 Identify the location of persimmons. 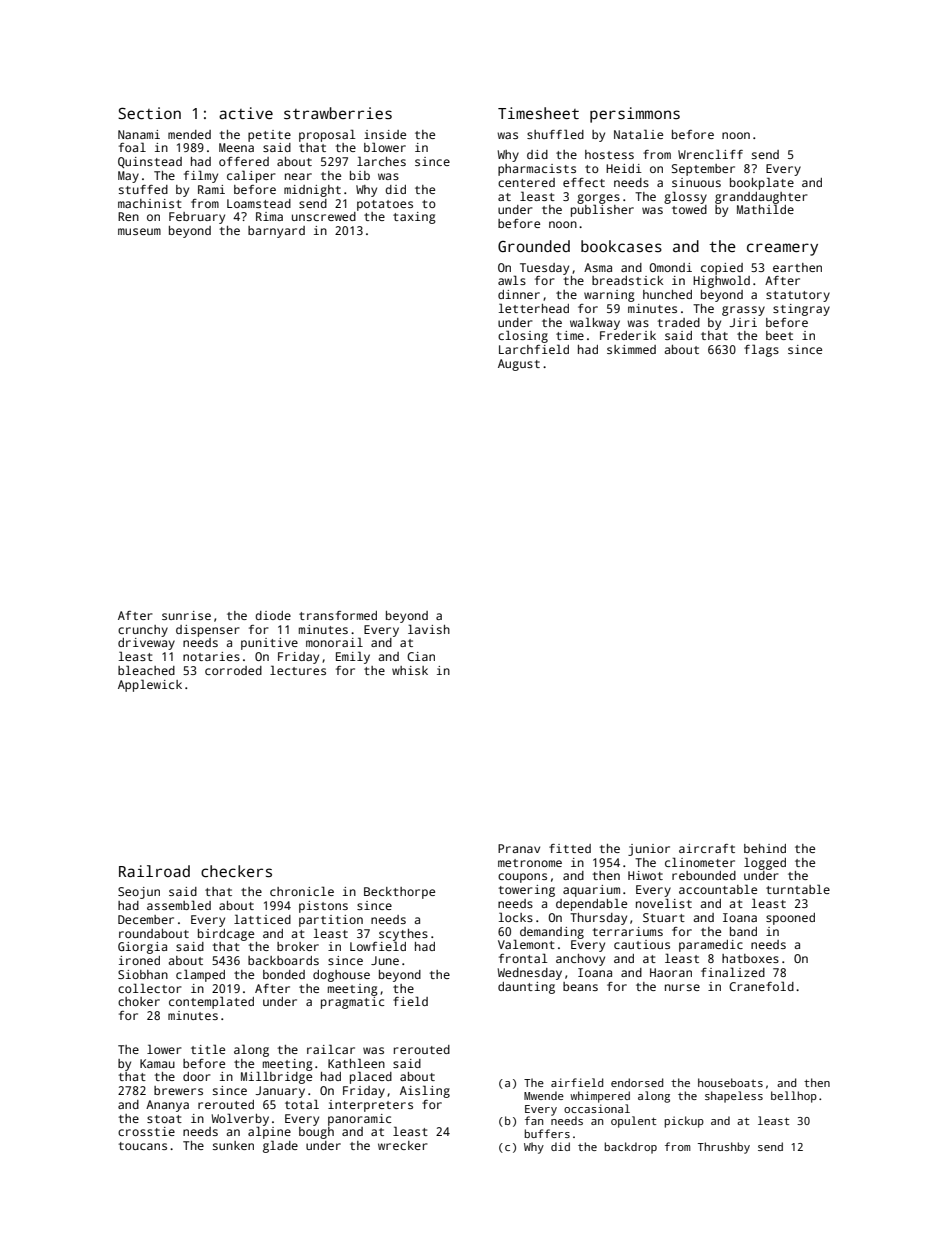
(635, 115).
